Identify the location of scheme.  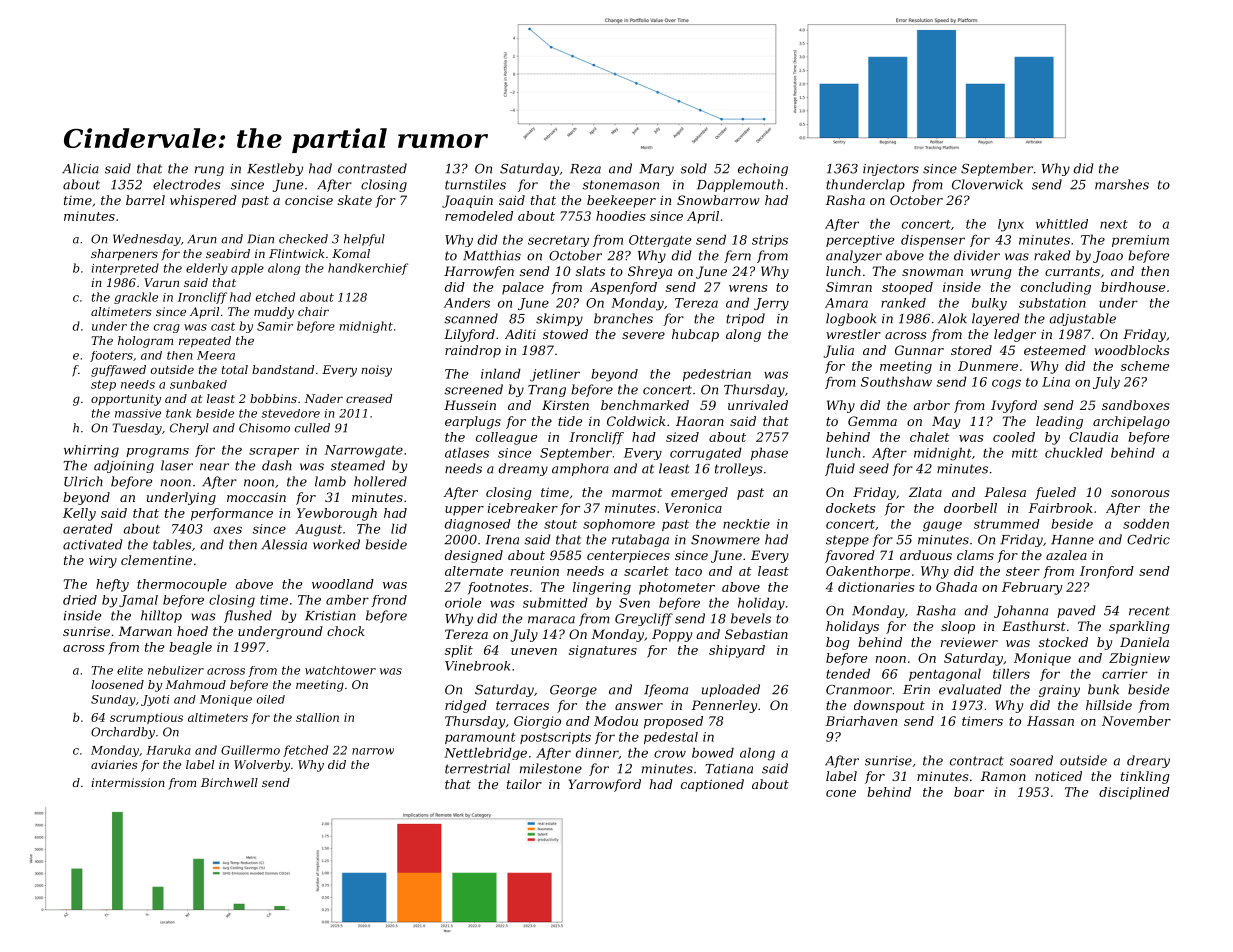
(1145, 366).
